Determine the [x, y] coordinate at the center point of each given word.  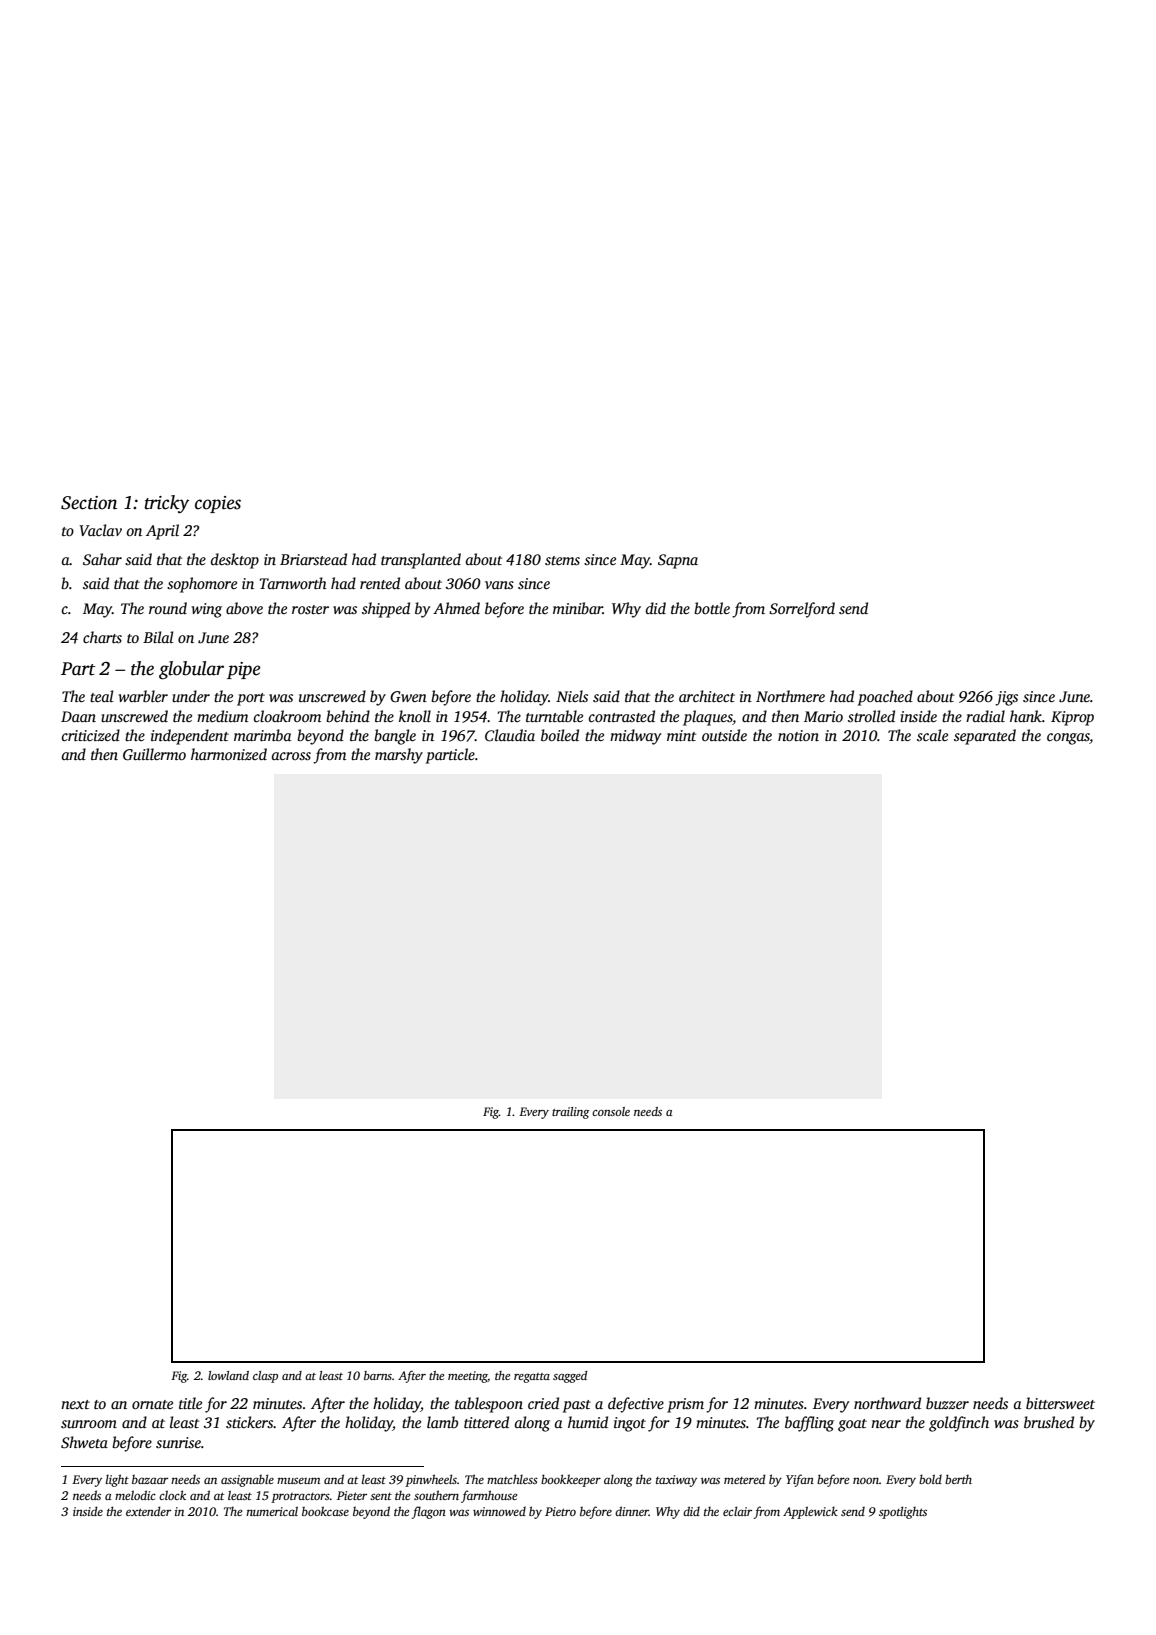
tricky [167, 504]
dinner [632, 1511]
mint [681, 735]
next [75, 1404]
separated [985, 737]
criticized [91, 735]
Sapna [678, 561]
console [611, 1111]
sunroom [89, 1424]
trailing [570, 1113]
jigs [1006, 698]
